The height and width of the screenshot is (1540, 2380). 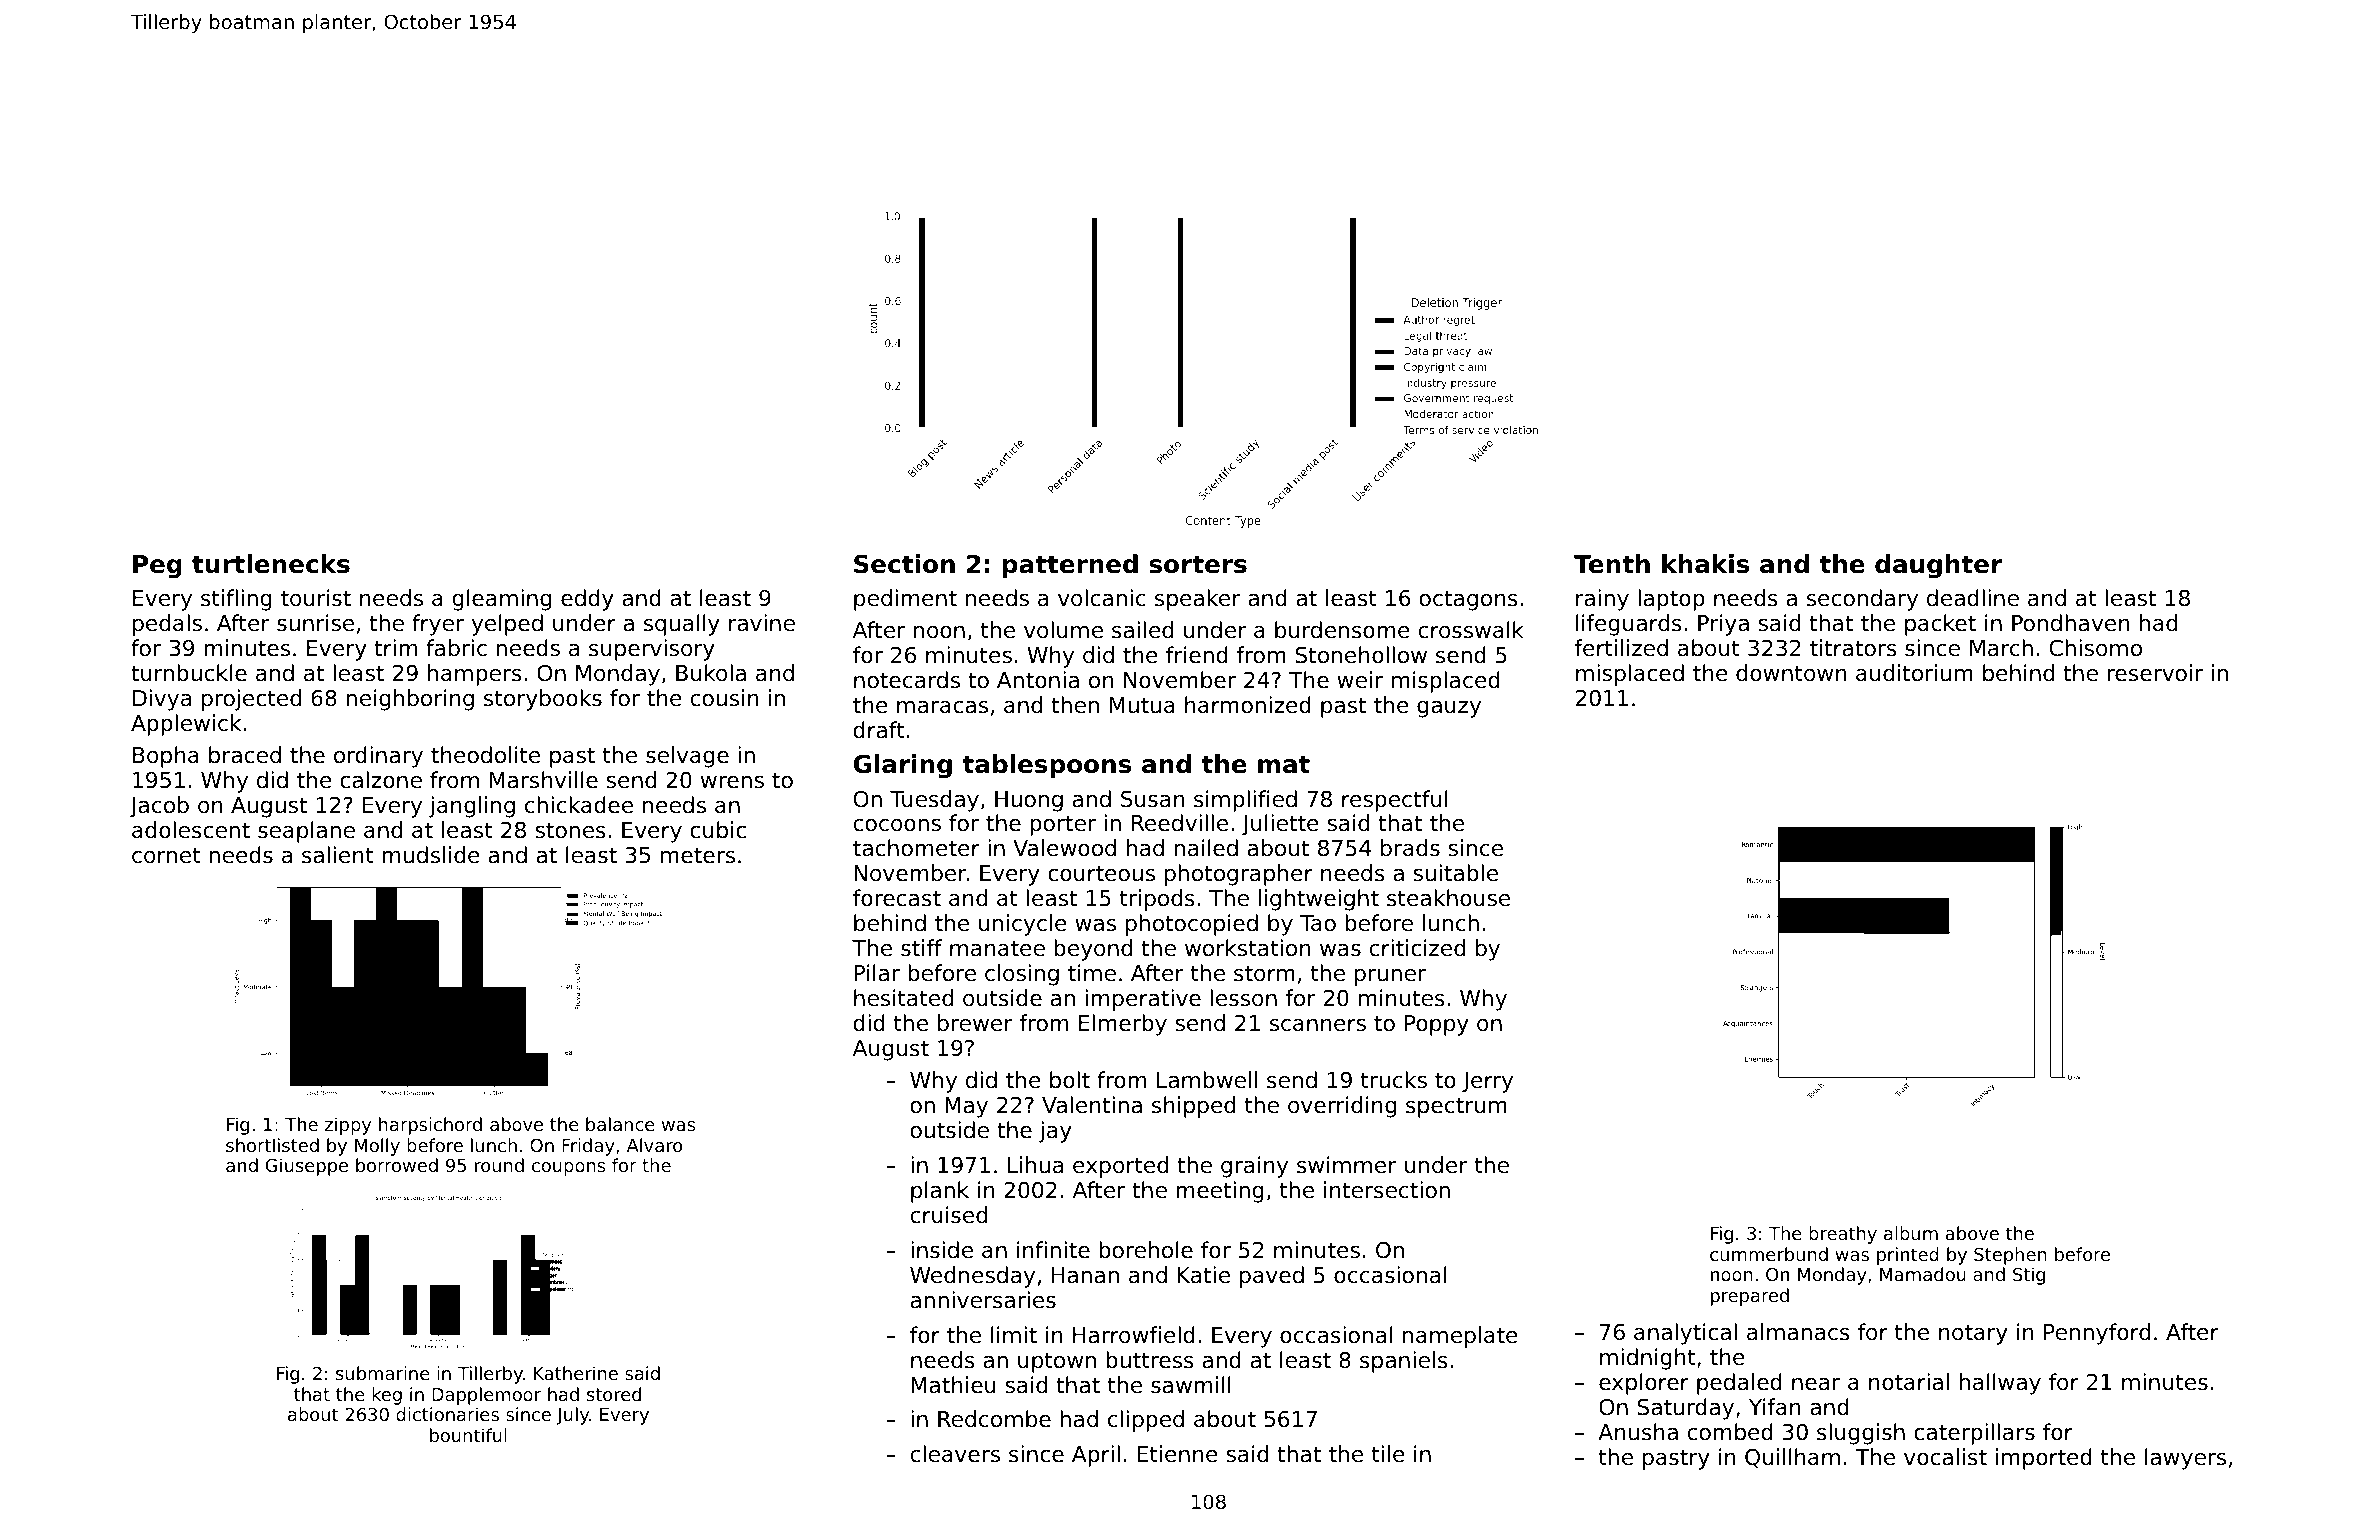 What do you see at coordinates (397, 1165) in the screenshot?
I see `borrowed` at bounding box center [397, 1165].
